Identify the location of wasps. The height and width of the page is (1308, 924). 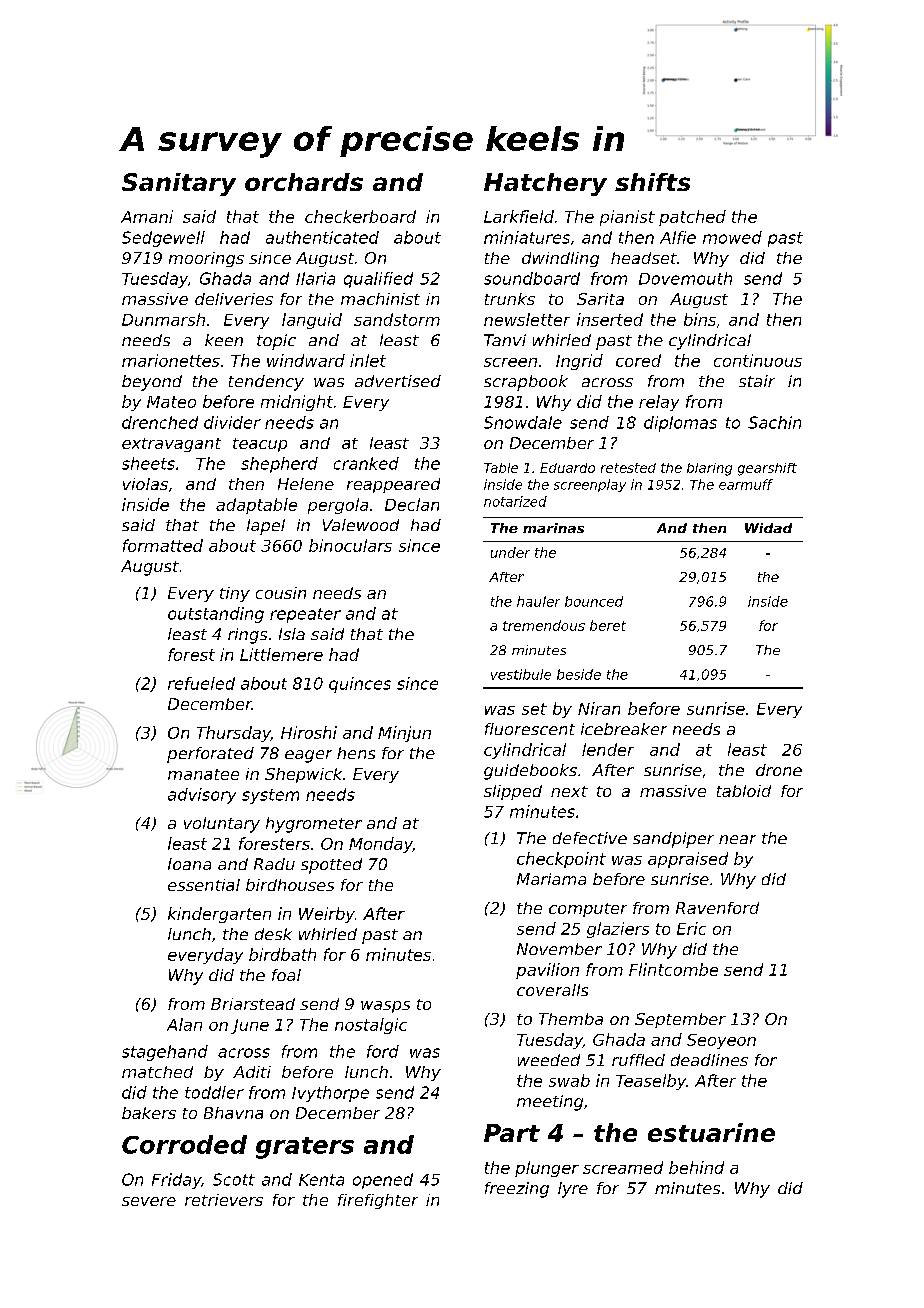
(385, 1007).
